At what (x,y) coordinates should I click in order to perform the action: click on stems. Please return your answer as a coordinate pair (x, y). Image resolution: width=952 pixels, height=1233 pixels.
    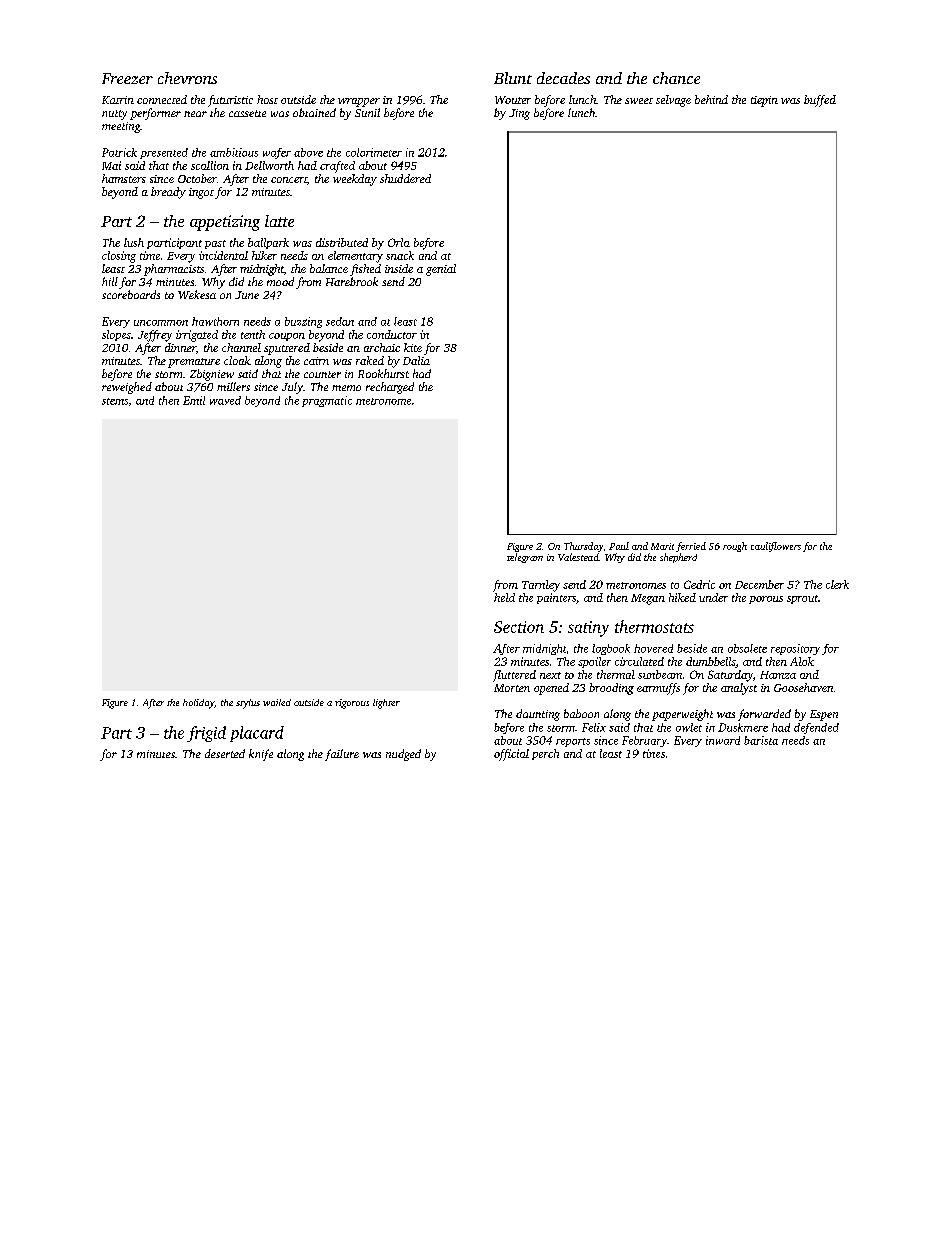
    Looking at the image, I should click on (115, 401).
